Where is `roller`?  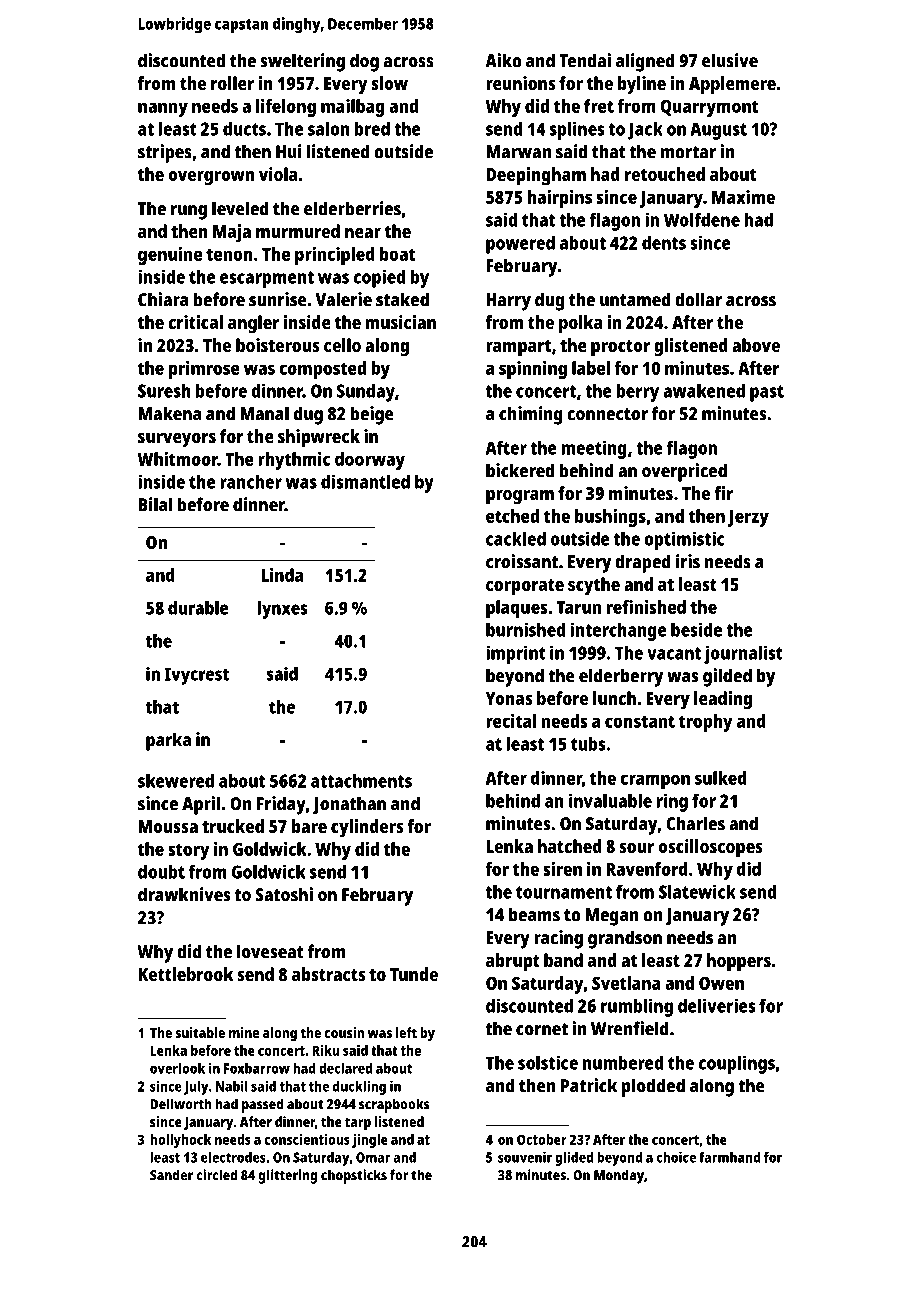 roller is located at coordinates (232, 83).
